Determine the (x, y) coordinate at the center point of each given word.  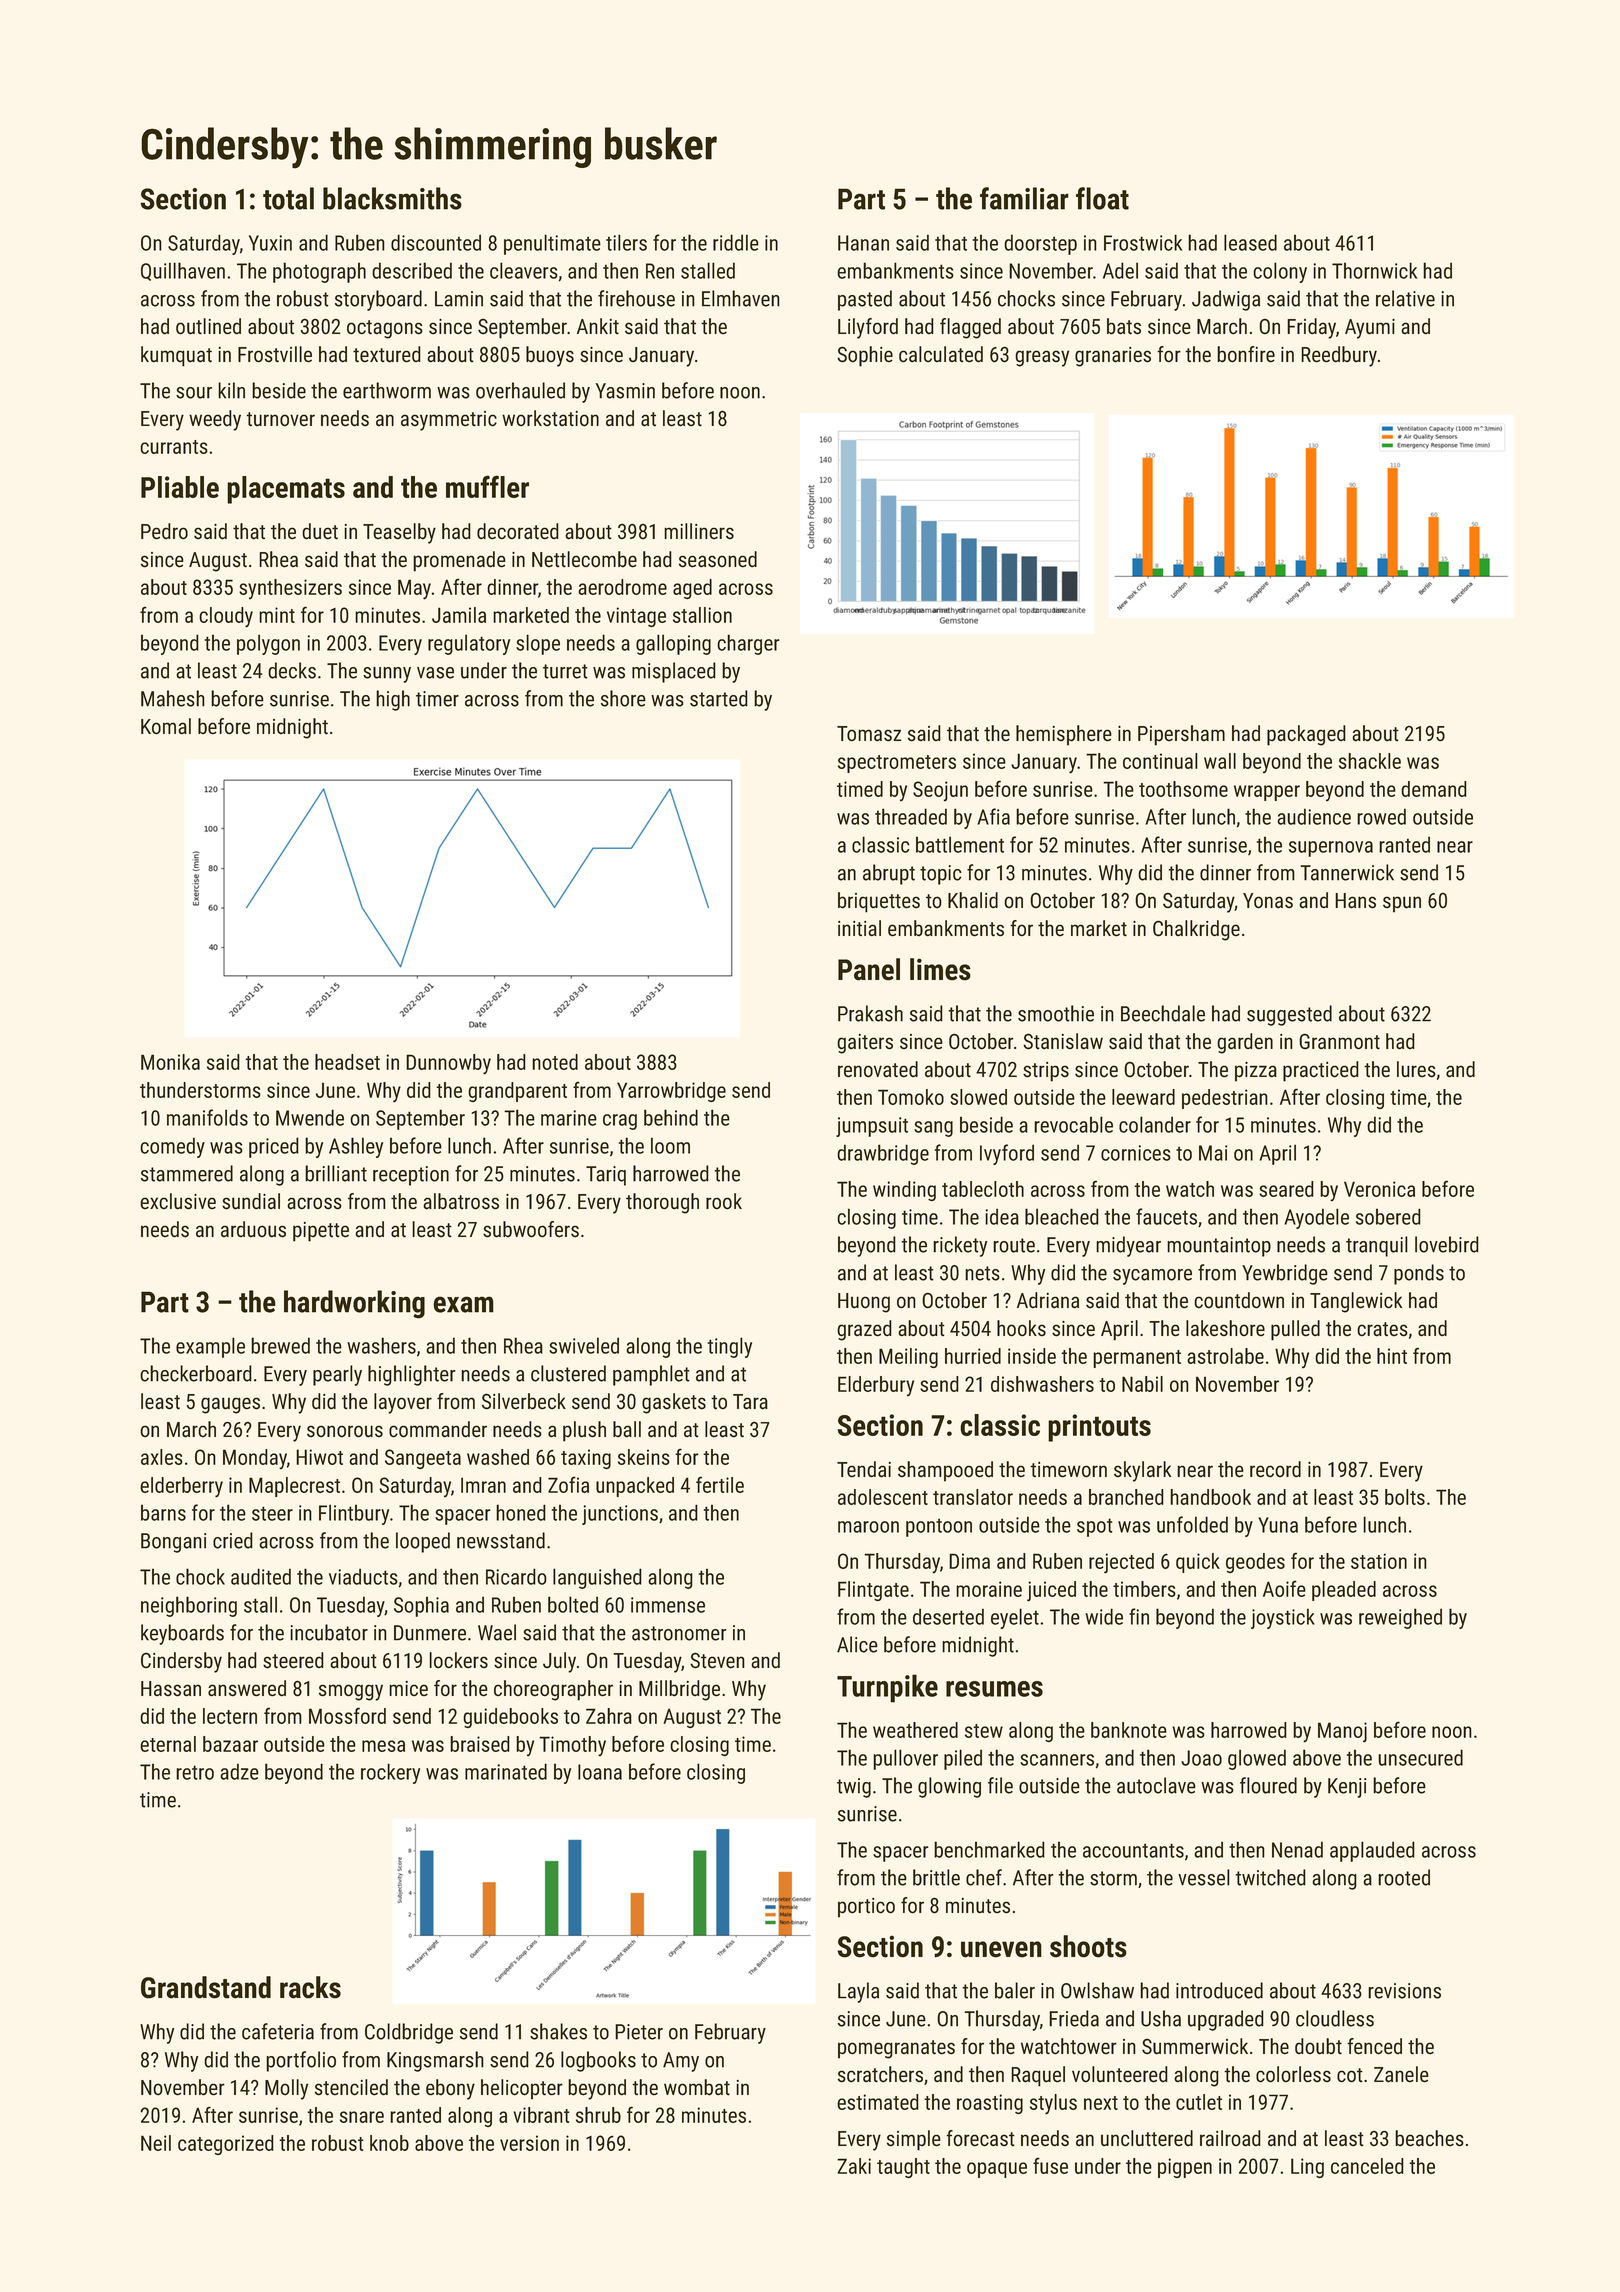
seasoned (718, 559)
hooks (1021, 1328)
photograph (319, 272)
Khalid (973, 900)
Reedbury (1339, 356)
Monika (170, 1062)
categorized (226, 2145)
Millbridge (679, 1690)
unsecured (1420, 1757)
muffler (487, 486)
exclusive (178, 1201)
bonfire (1246, 354)
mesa (383, 1746)
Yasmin (625, 391)
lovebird (1447, 1244)
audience (1314, 816)
